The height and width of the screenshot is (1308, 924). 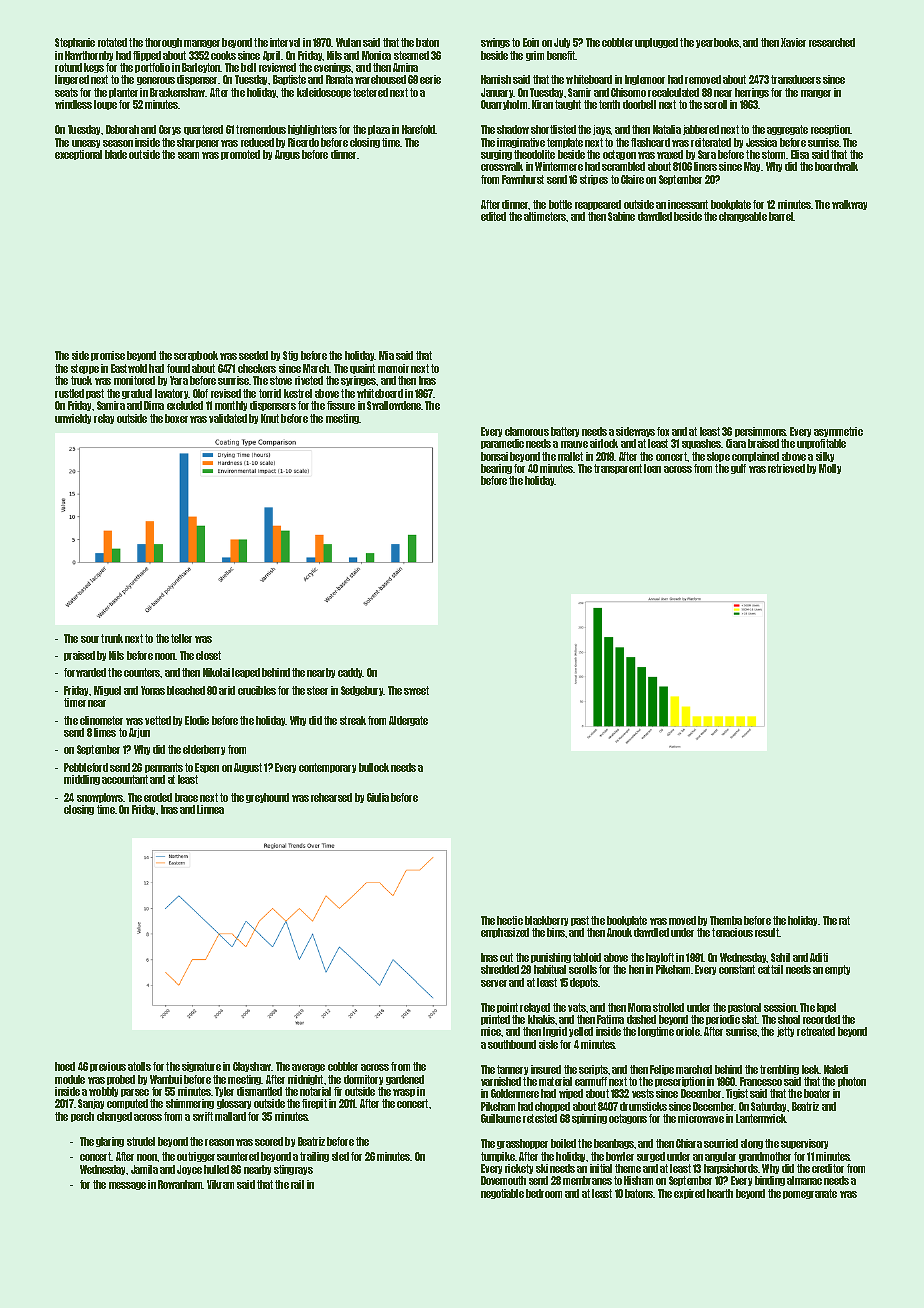 What do you see at coordinates (240, 155) in the screenshot?
I see `promoted` at bounding box center [240, 155].
